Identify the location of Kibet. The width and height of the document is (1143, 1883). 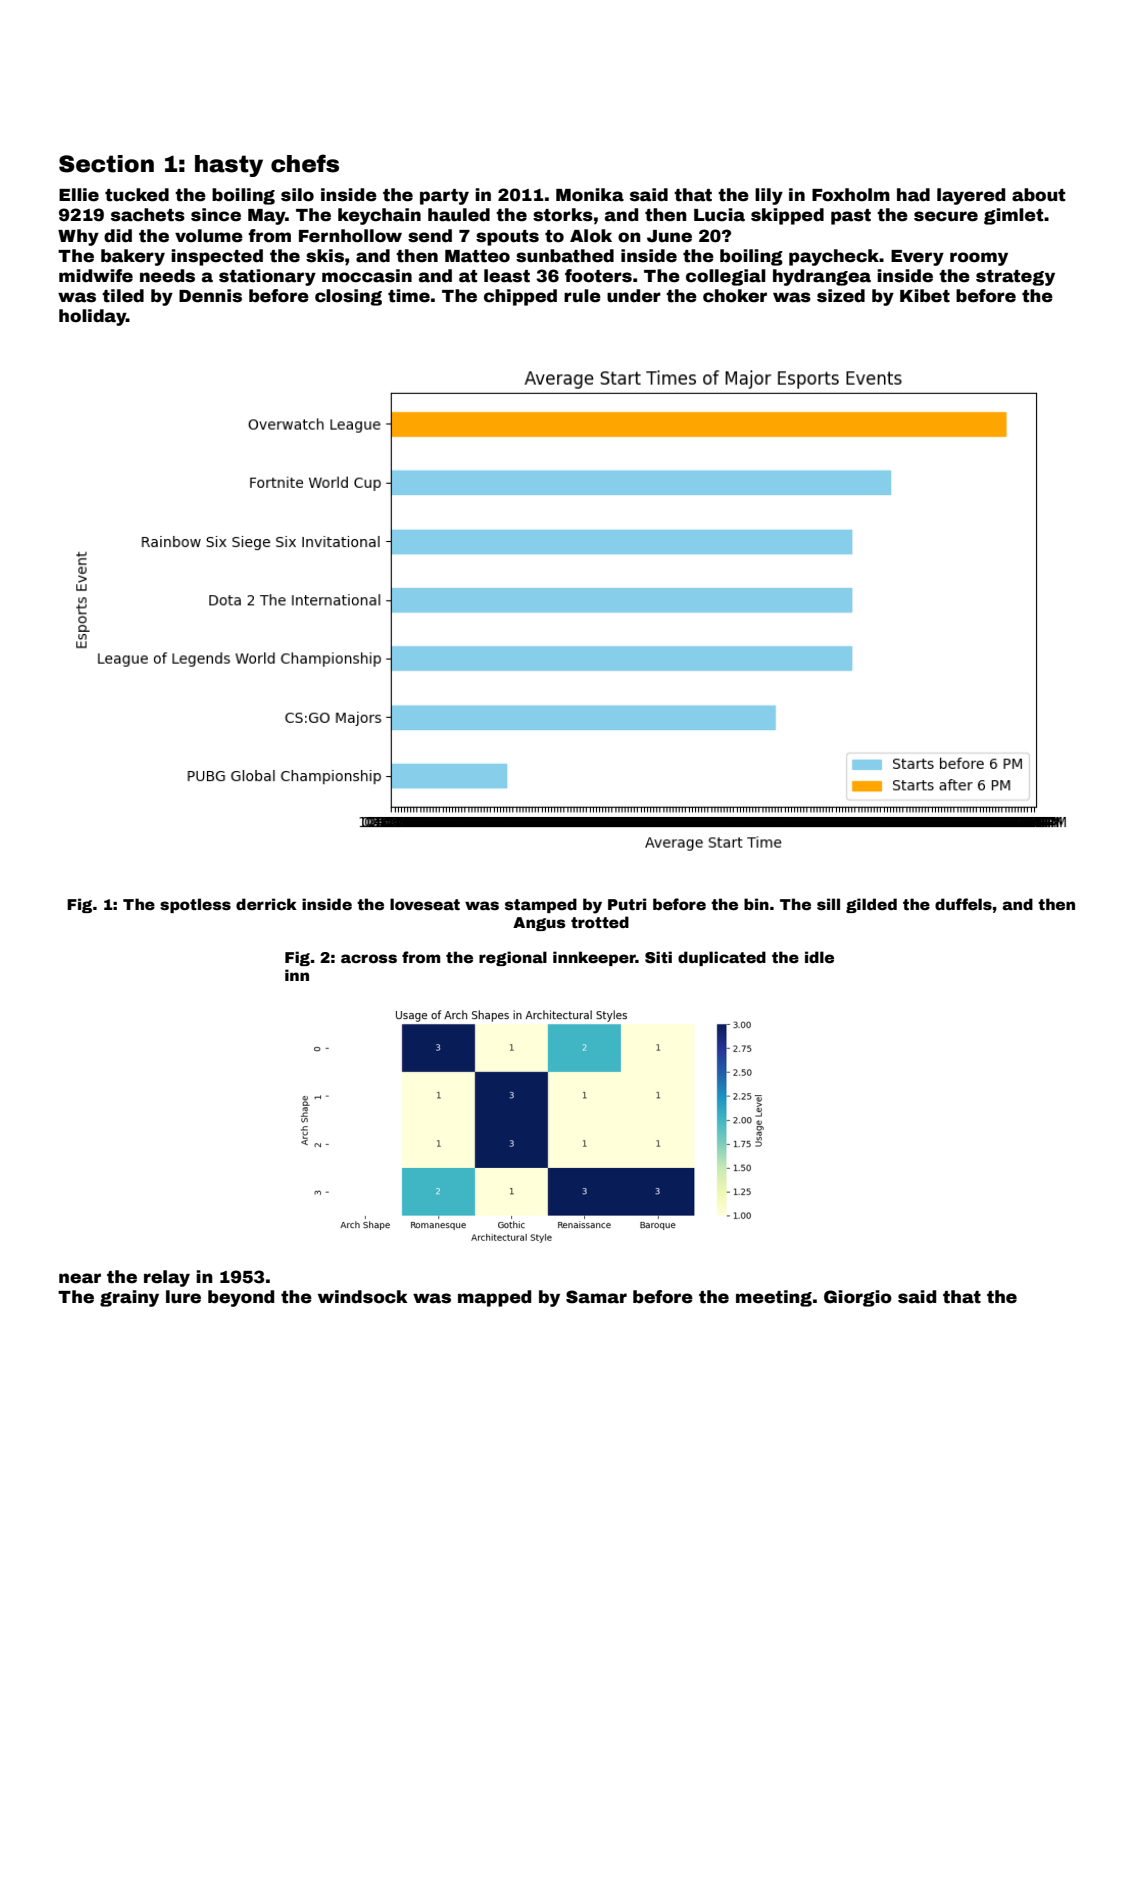
(925, 296).
